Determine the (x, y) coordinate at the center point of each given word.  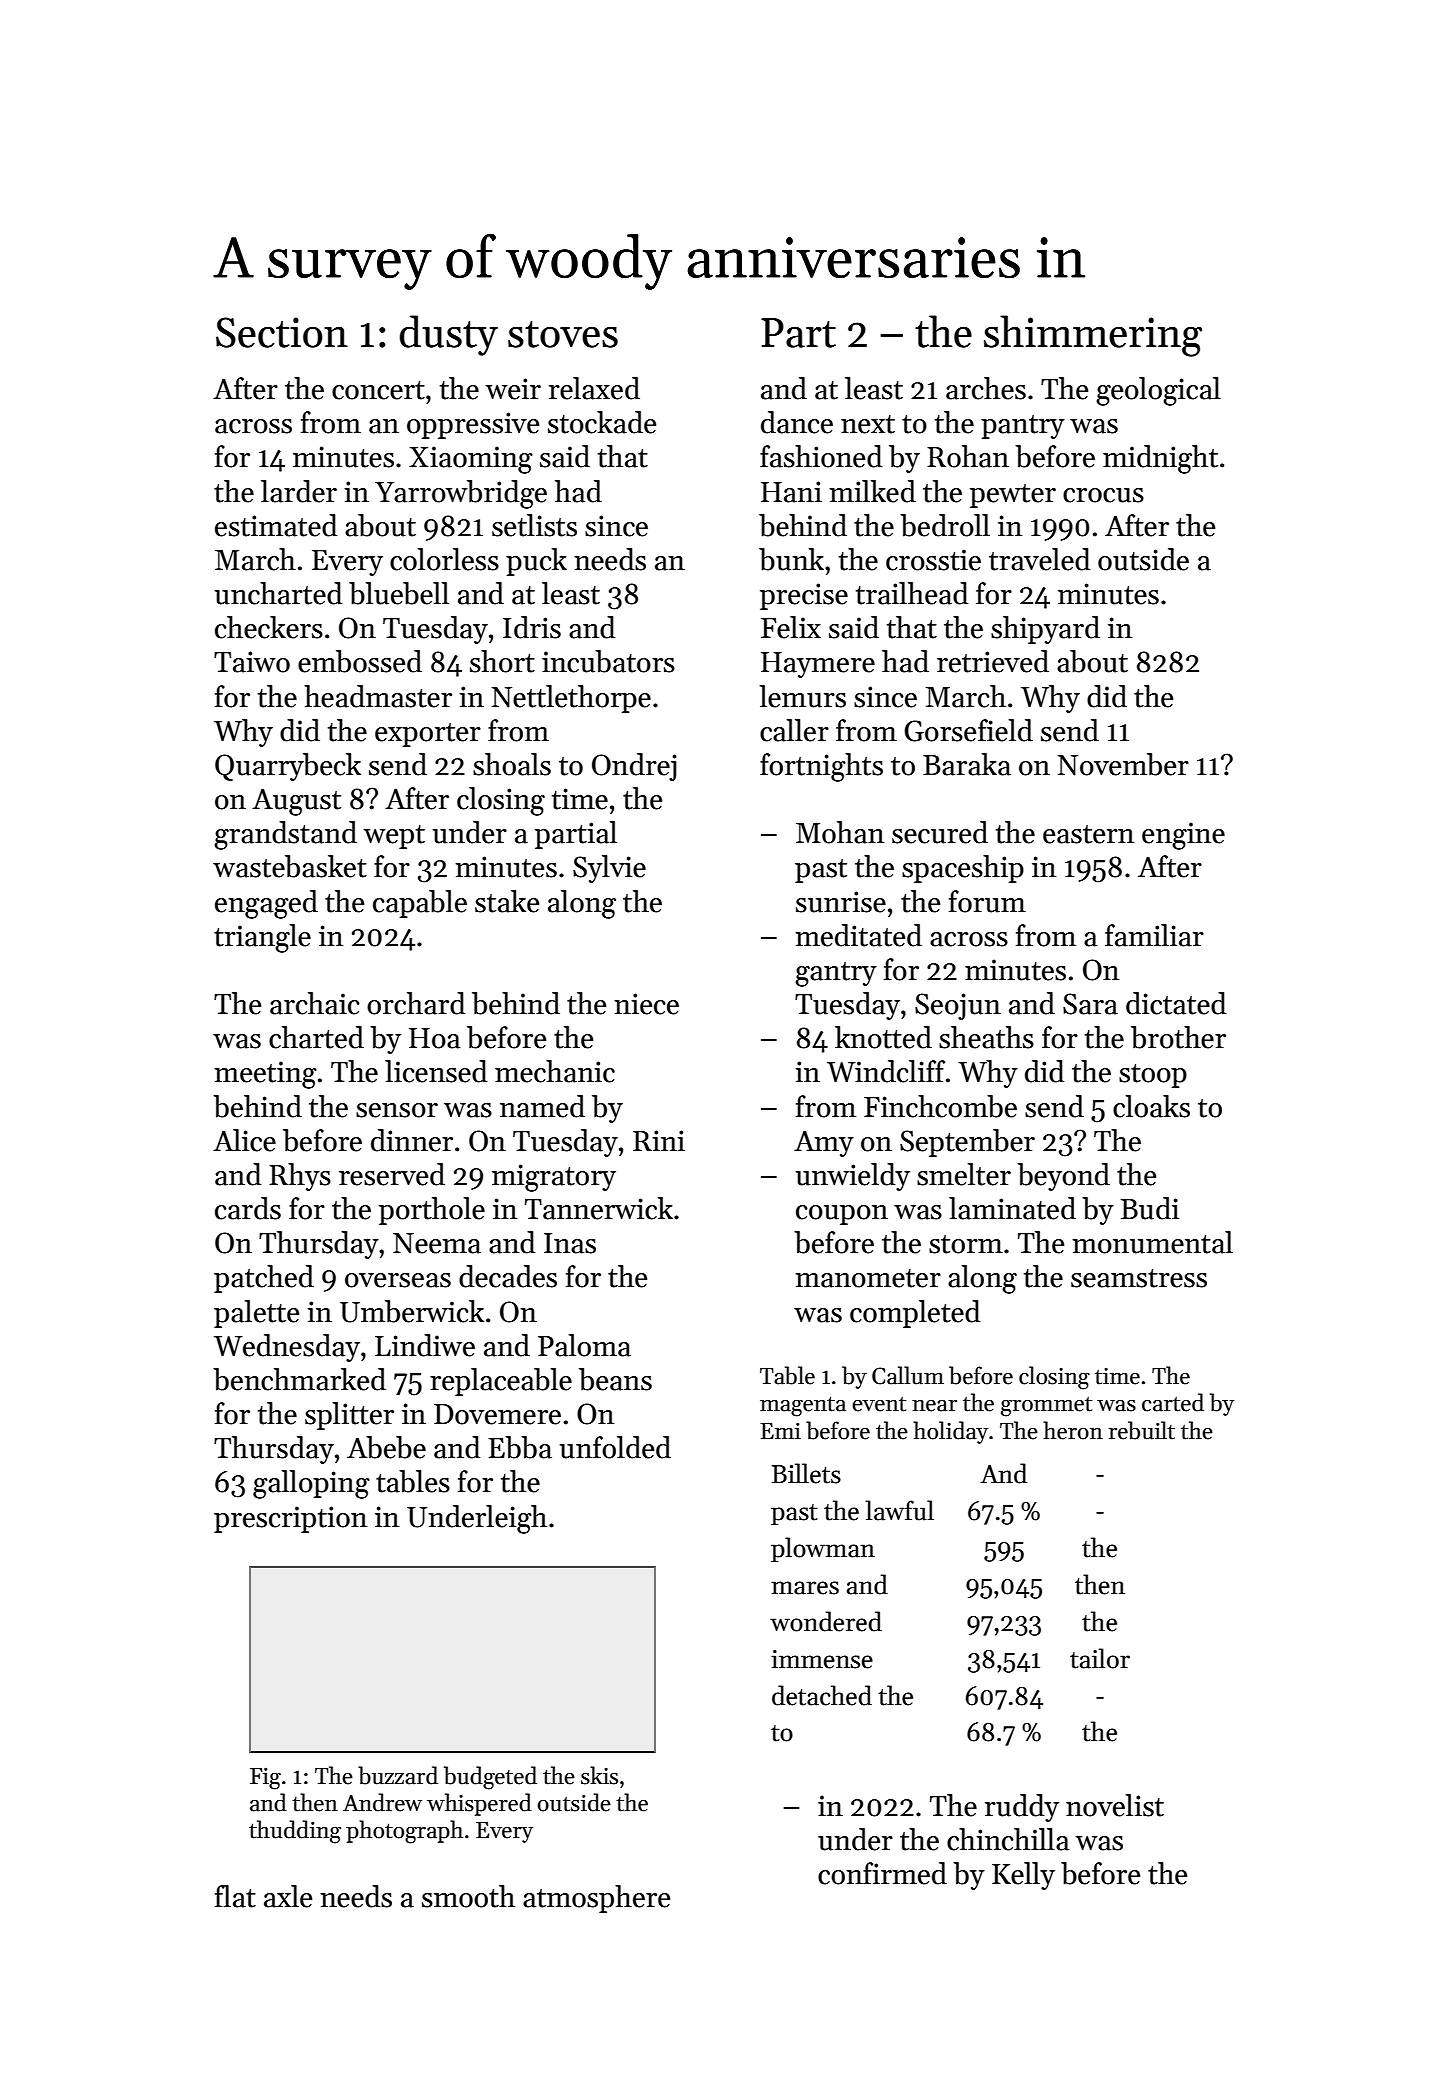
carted (1173, 1402)
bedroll (945, 525)
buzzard (398, 1775)
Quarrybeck (288, 767)
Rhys (300, 1177)
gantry (836, 974)
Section (282, 332)
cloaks (1151, 1106)
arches (986, 388)
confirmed (882, 1873)
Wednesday (287, 1348)
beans (615, 1379)
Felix (791, 627)
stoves (563, 334)
